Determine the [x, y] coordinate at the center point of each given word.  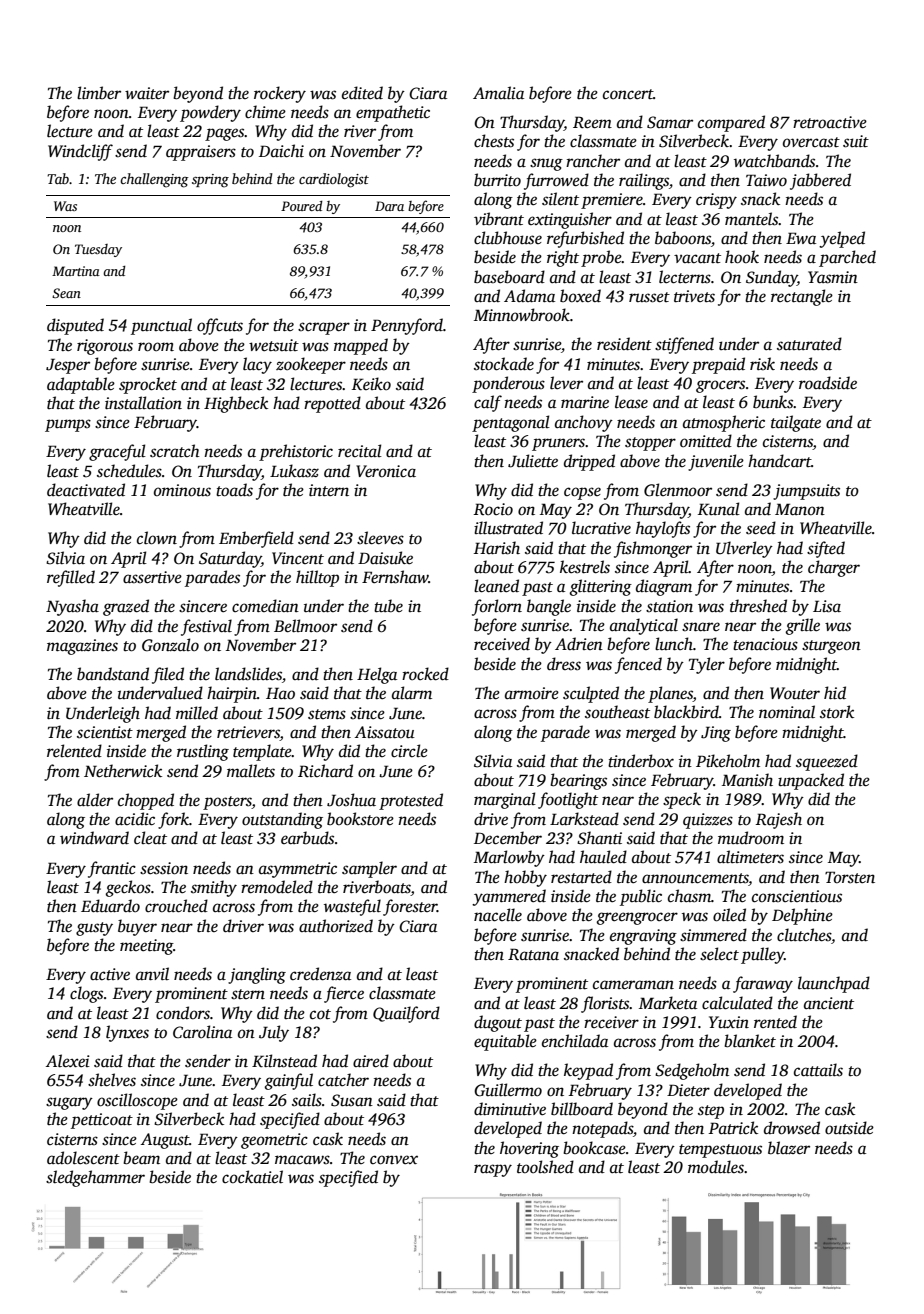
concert [628, 94]
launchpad [834, 984]
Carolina [202, 1032]
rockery [280, 94]
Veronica [386, 471]
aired [371, 1061]
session [164, 868]
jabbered [820, 181]
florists [605, 1004]
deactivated [86, 490]
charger [834, 568]
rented [775, 1022]
